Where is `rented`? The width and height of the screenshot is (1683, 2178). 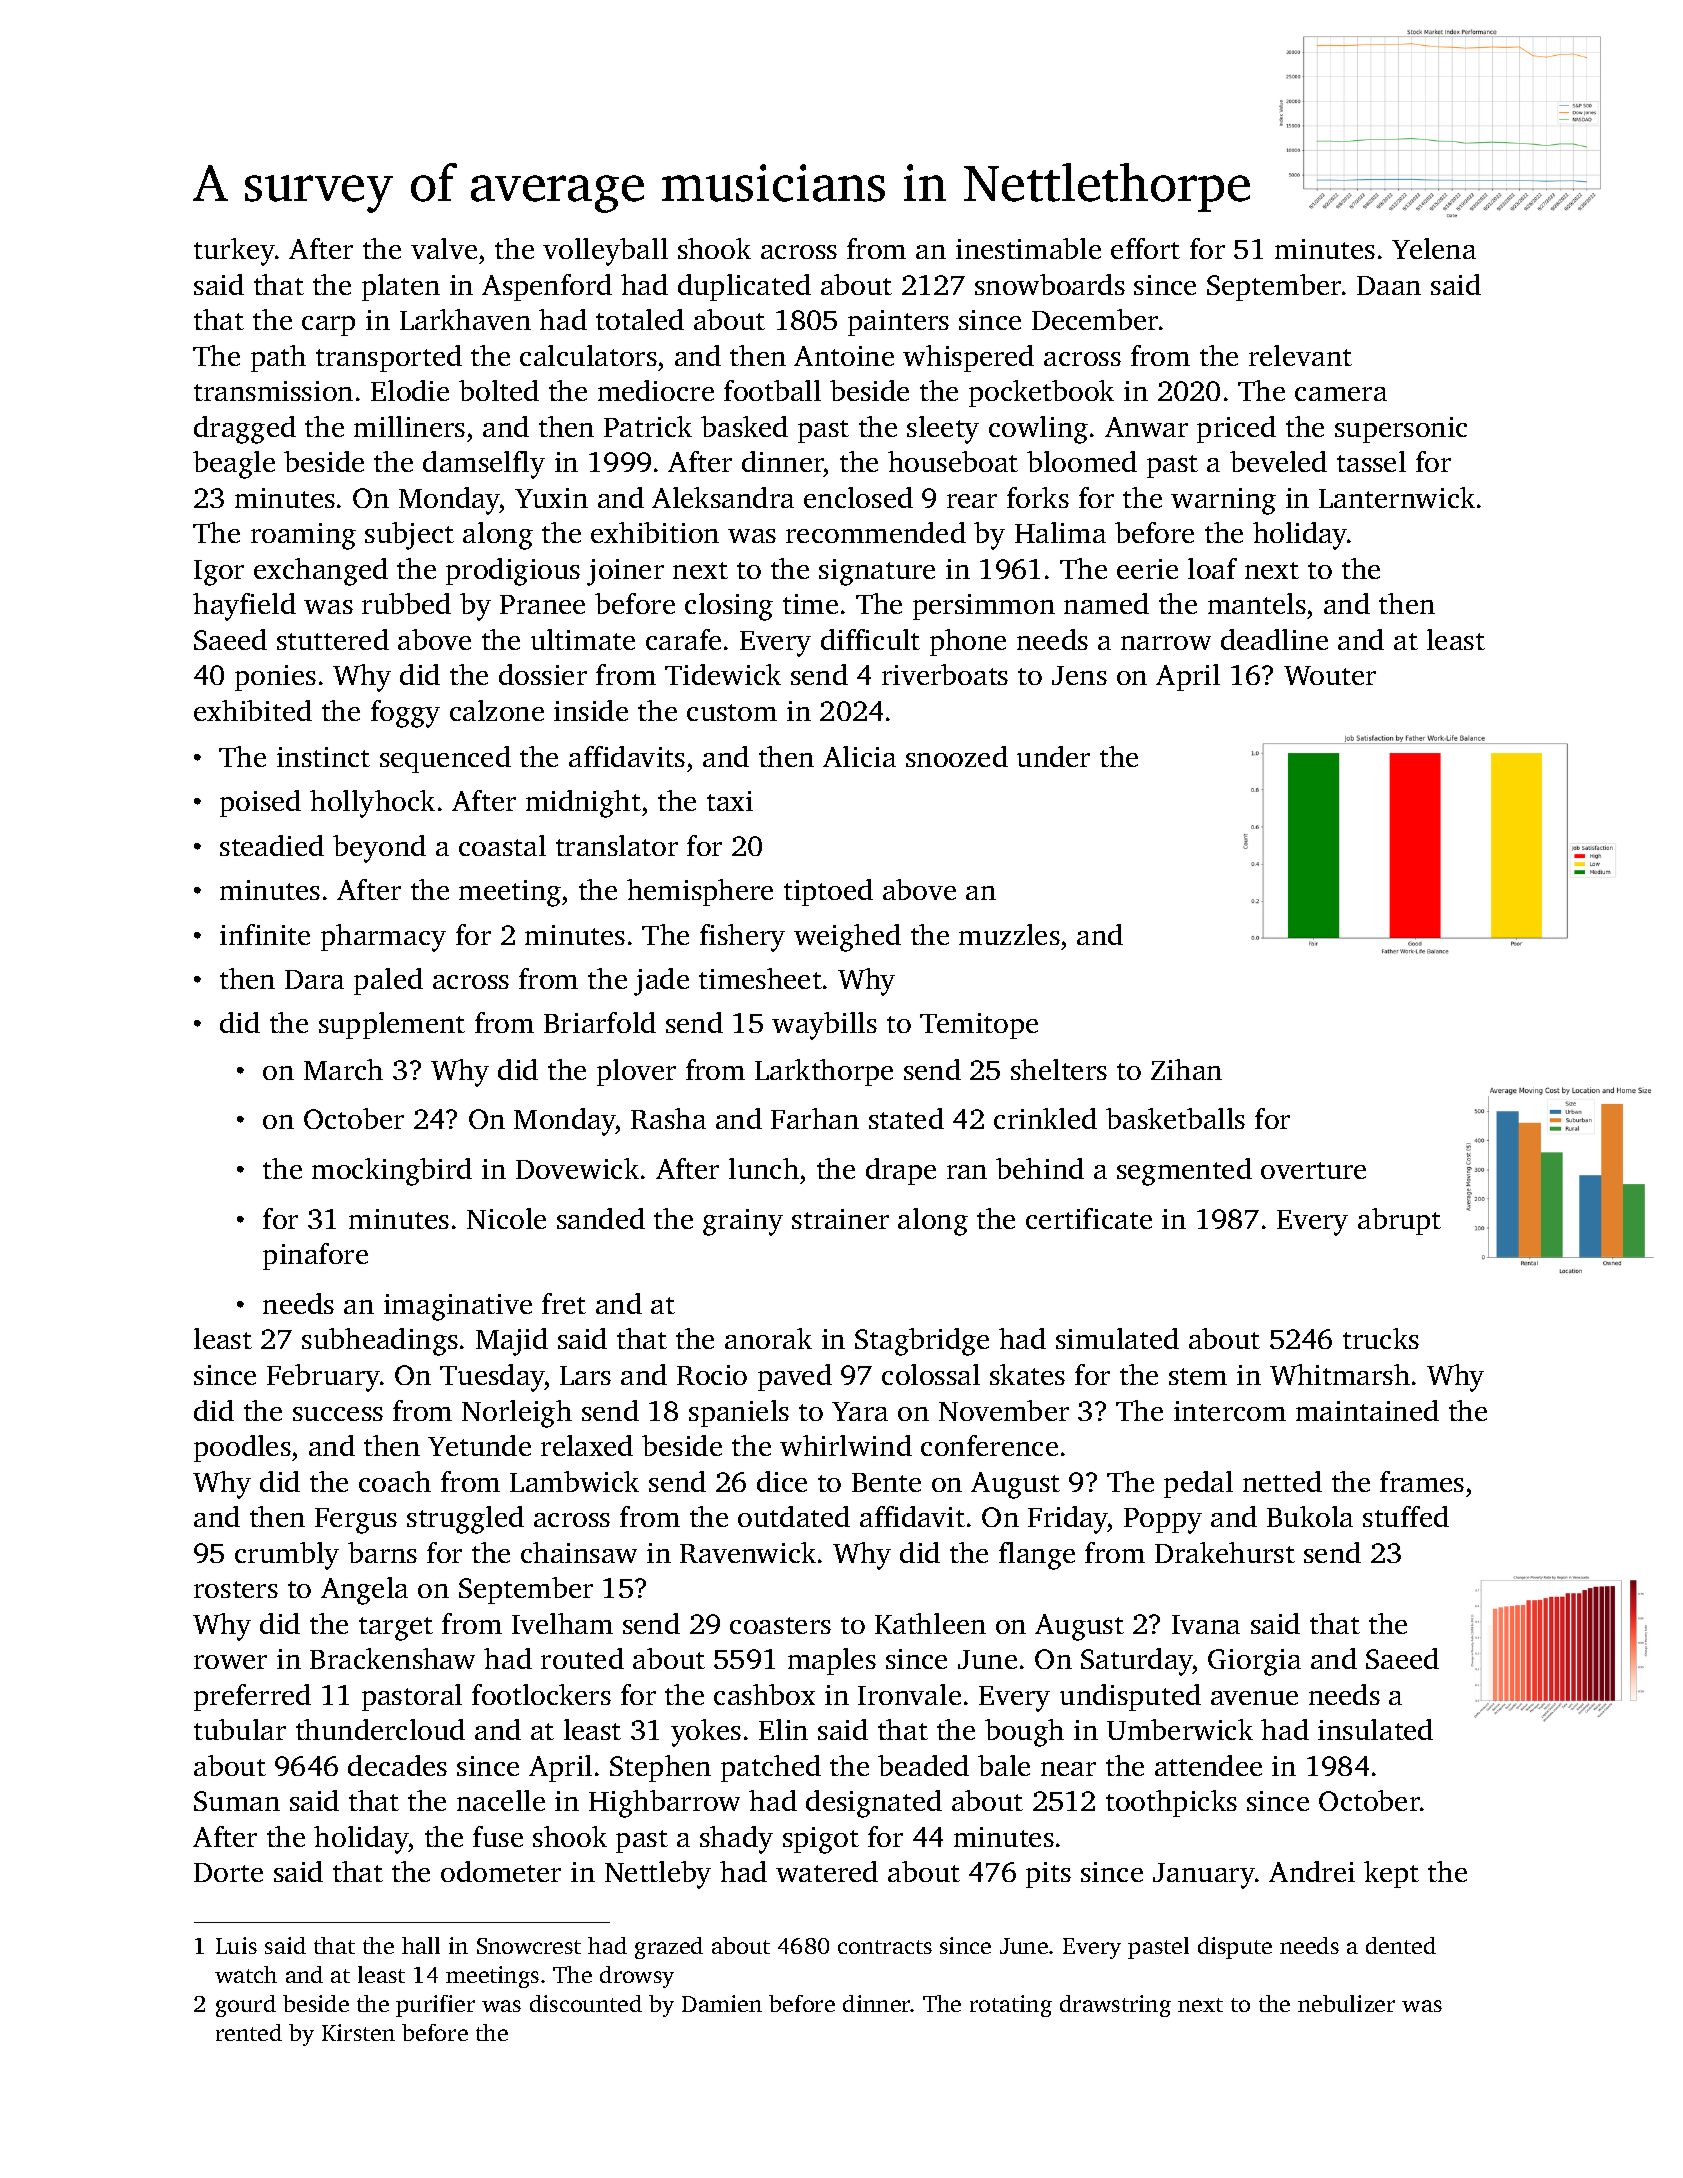 rented is located at coordinates (249, 2032).
